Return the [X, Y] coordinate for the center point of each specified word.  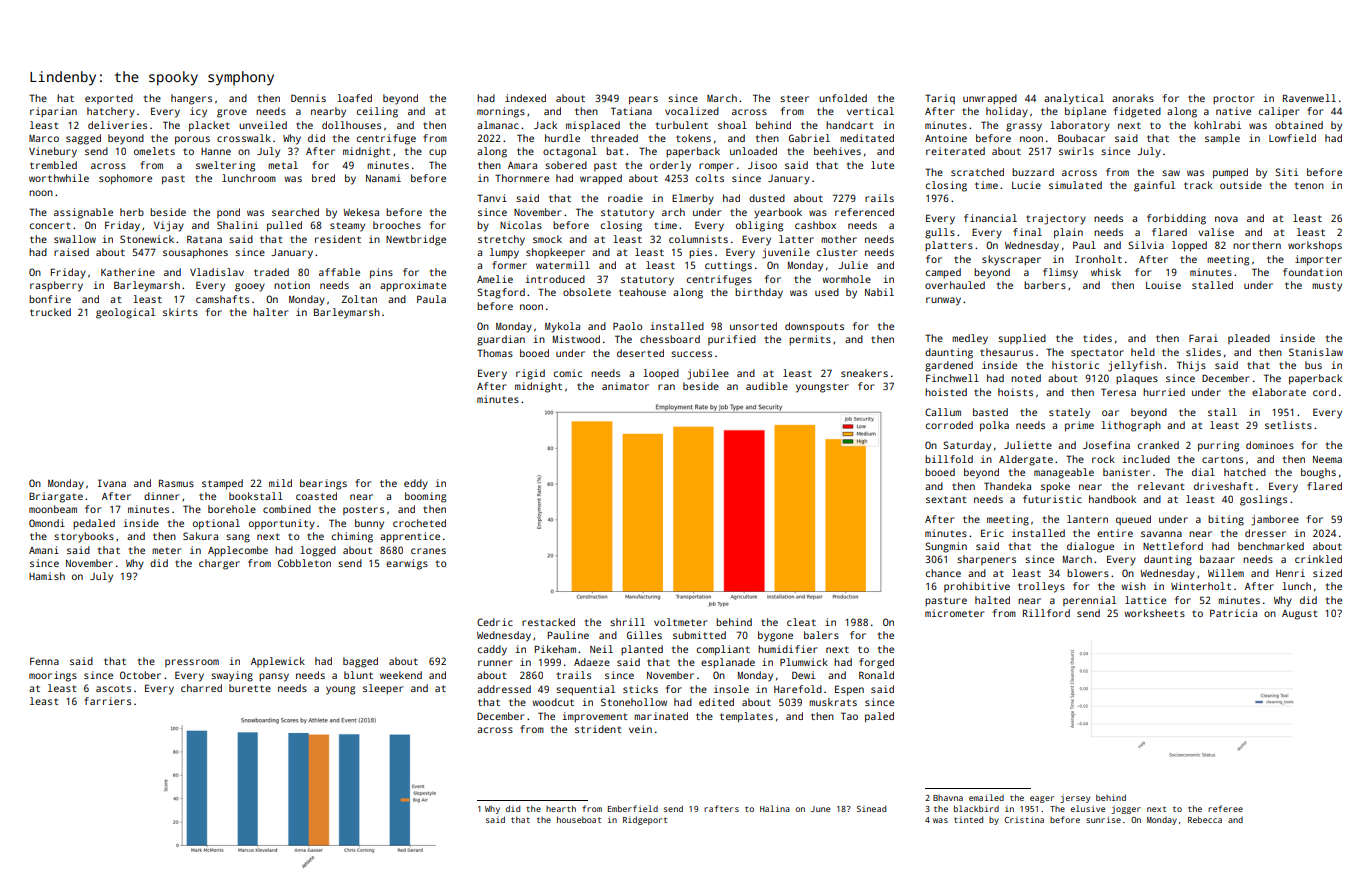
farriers [107, 701]
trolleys [1041, 587]
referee [1225, 808]
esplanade [728, 663]
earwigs [407, 564]
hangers [191, 99]
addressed [504, 689]
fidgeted [1137, 112]
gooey [250, 287]
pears [643, 100]
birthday [759, 293]
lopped [1189, 246]
